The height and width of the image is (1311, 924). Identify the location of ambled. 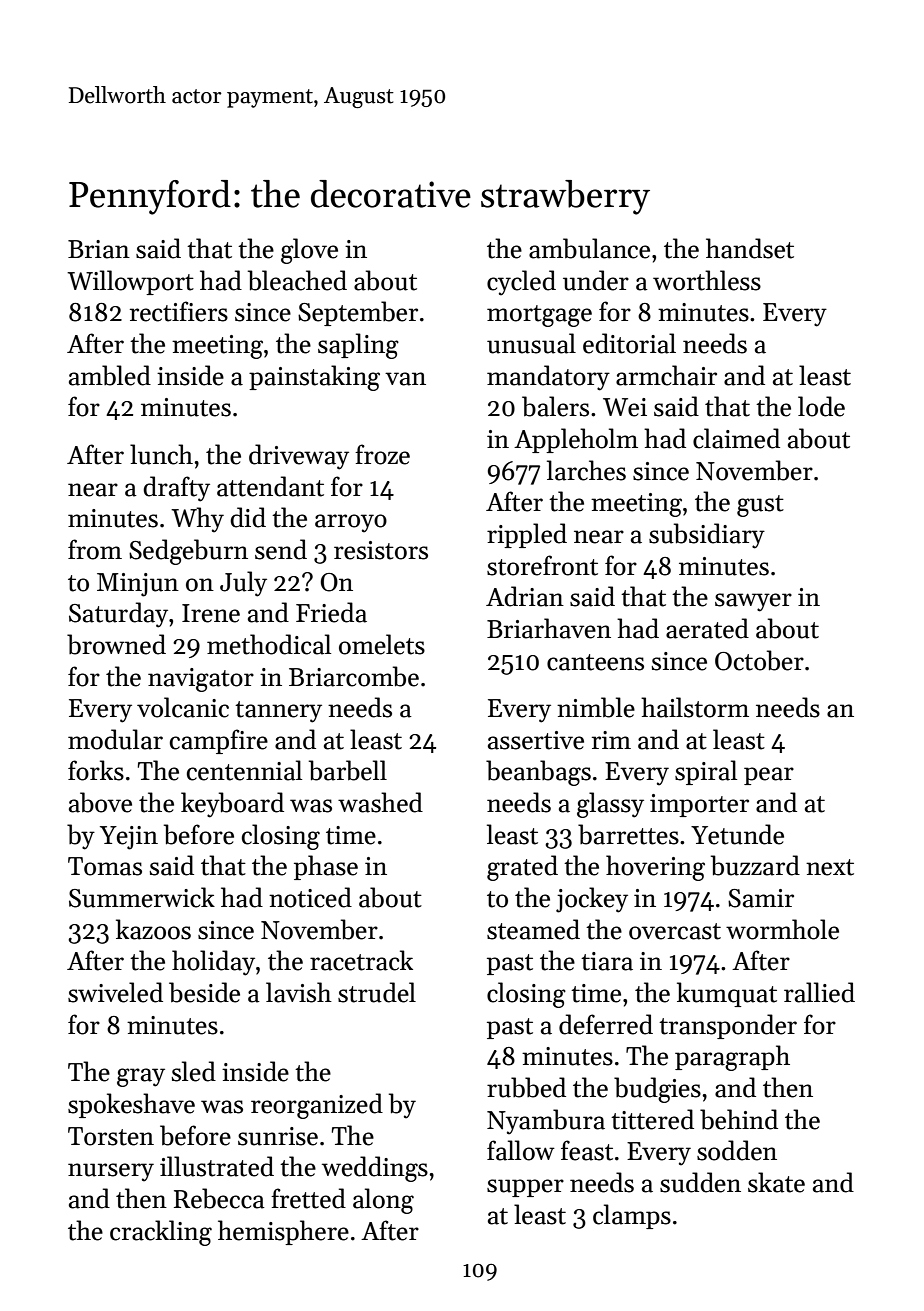
(110, 375).
